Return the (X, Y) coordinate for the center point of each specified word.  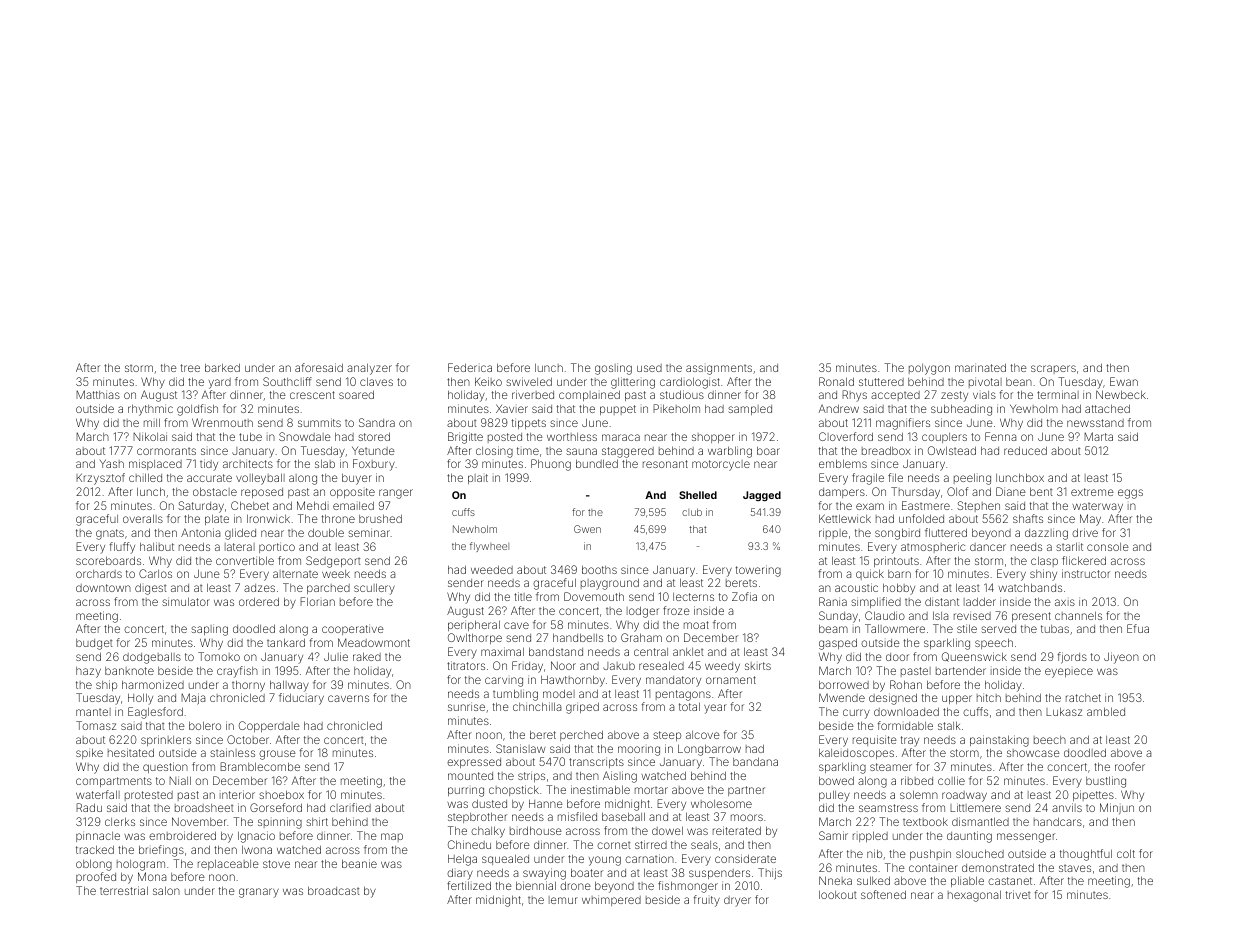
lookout (838, 894)
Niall (180, 780)
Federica (470, 367)
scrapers (1053, 369)
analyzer (369, 369)
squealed (505, 859)
